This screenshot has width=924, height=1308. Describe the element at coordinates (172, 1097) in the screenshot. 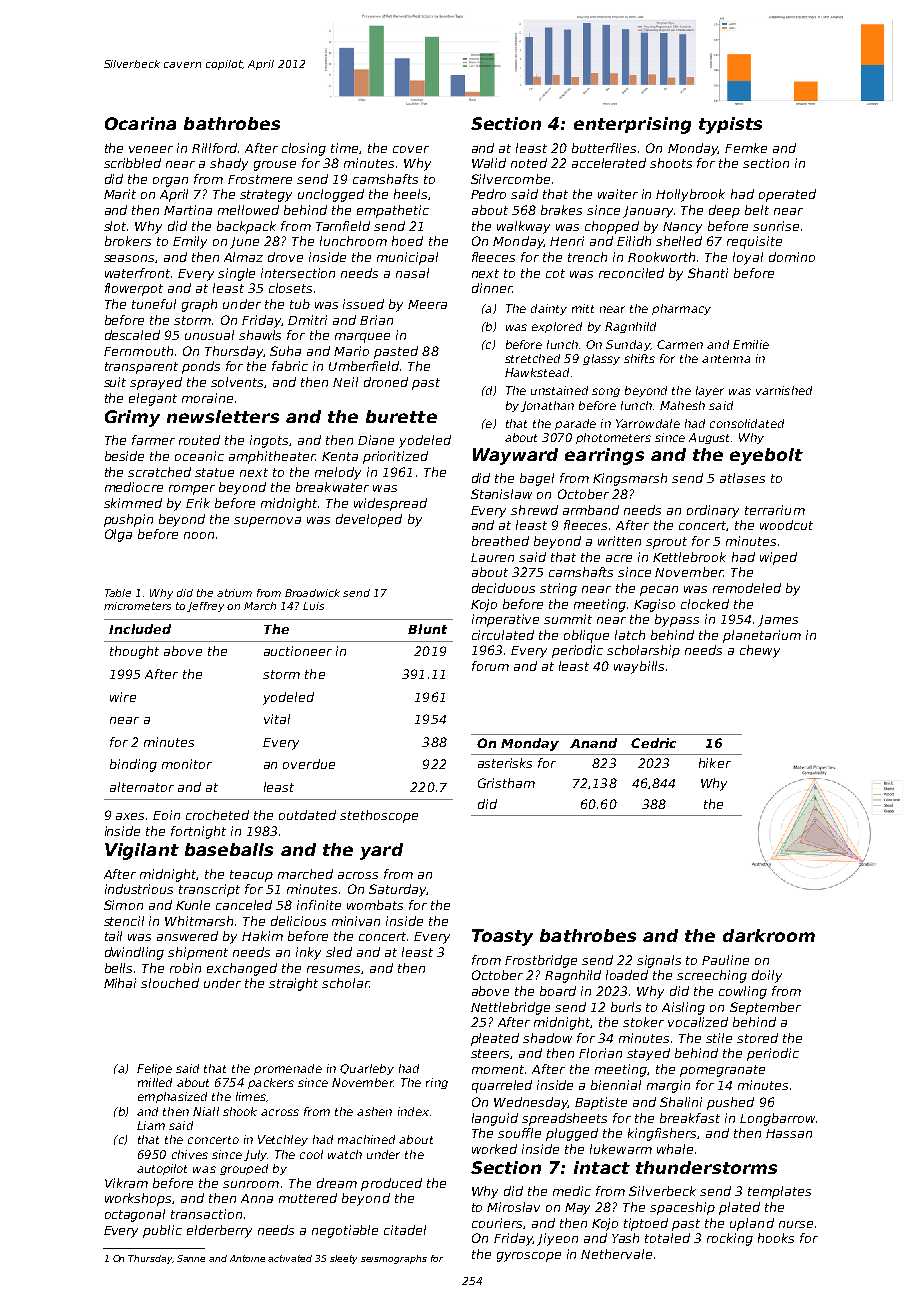

I see `emphasized` at that location.
